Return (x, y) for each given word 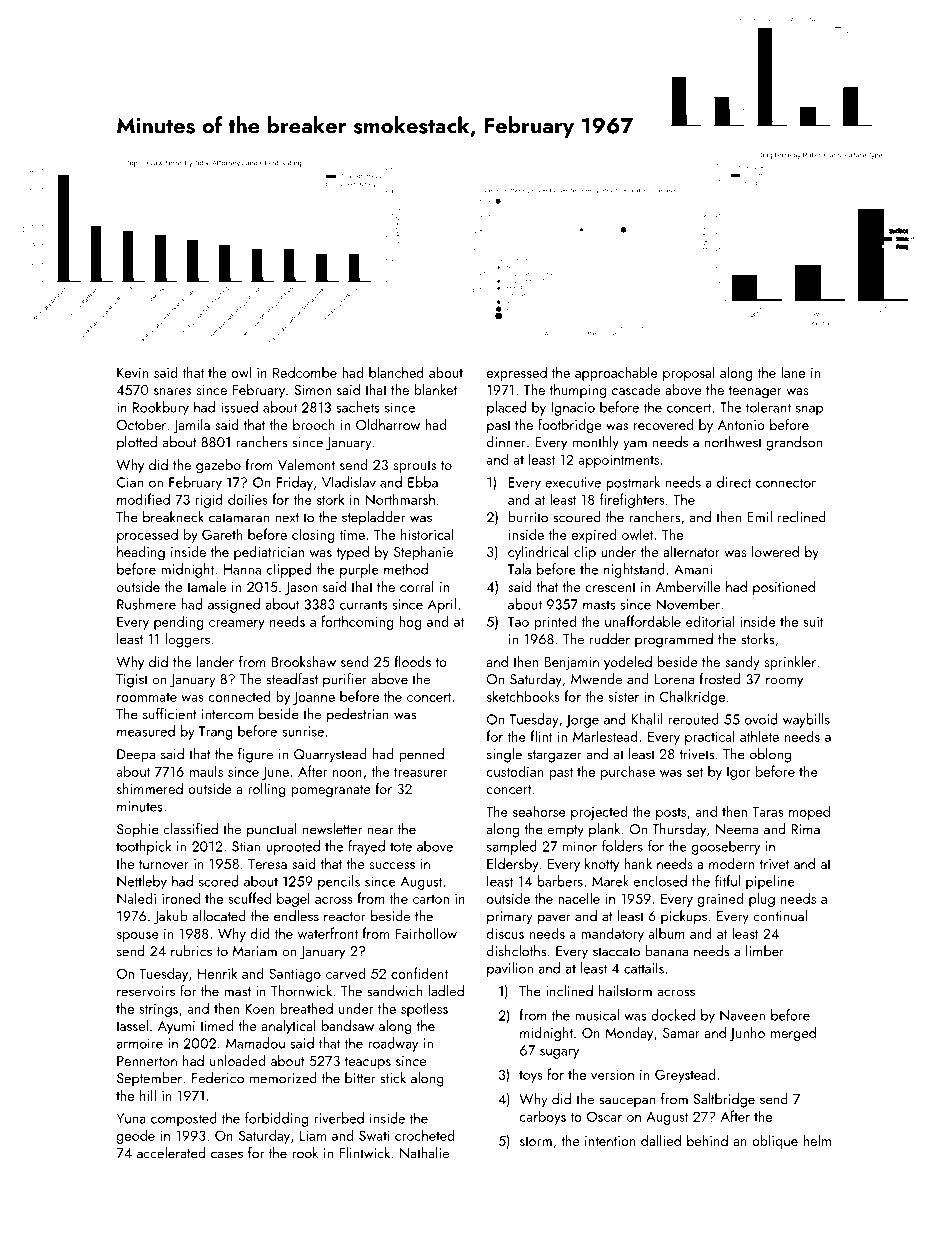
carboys (542, 1117)
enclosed (660, 881)
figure (255, 755)
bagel (293, 899)
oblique (775, 1142)
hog (410, 622)
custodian (514, 771)
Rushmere (146, 604)
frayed (366, 847)
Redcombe (305, 372)
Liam (313, 1135)
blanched (396, 372)
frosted (720, 679)
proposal (688, 373)
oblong (770, 755)
